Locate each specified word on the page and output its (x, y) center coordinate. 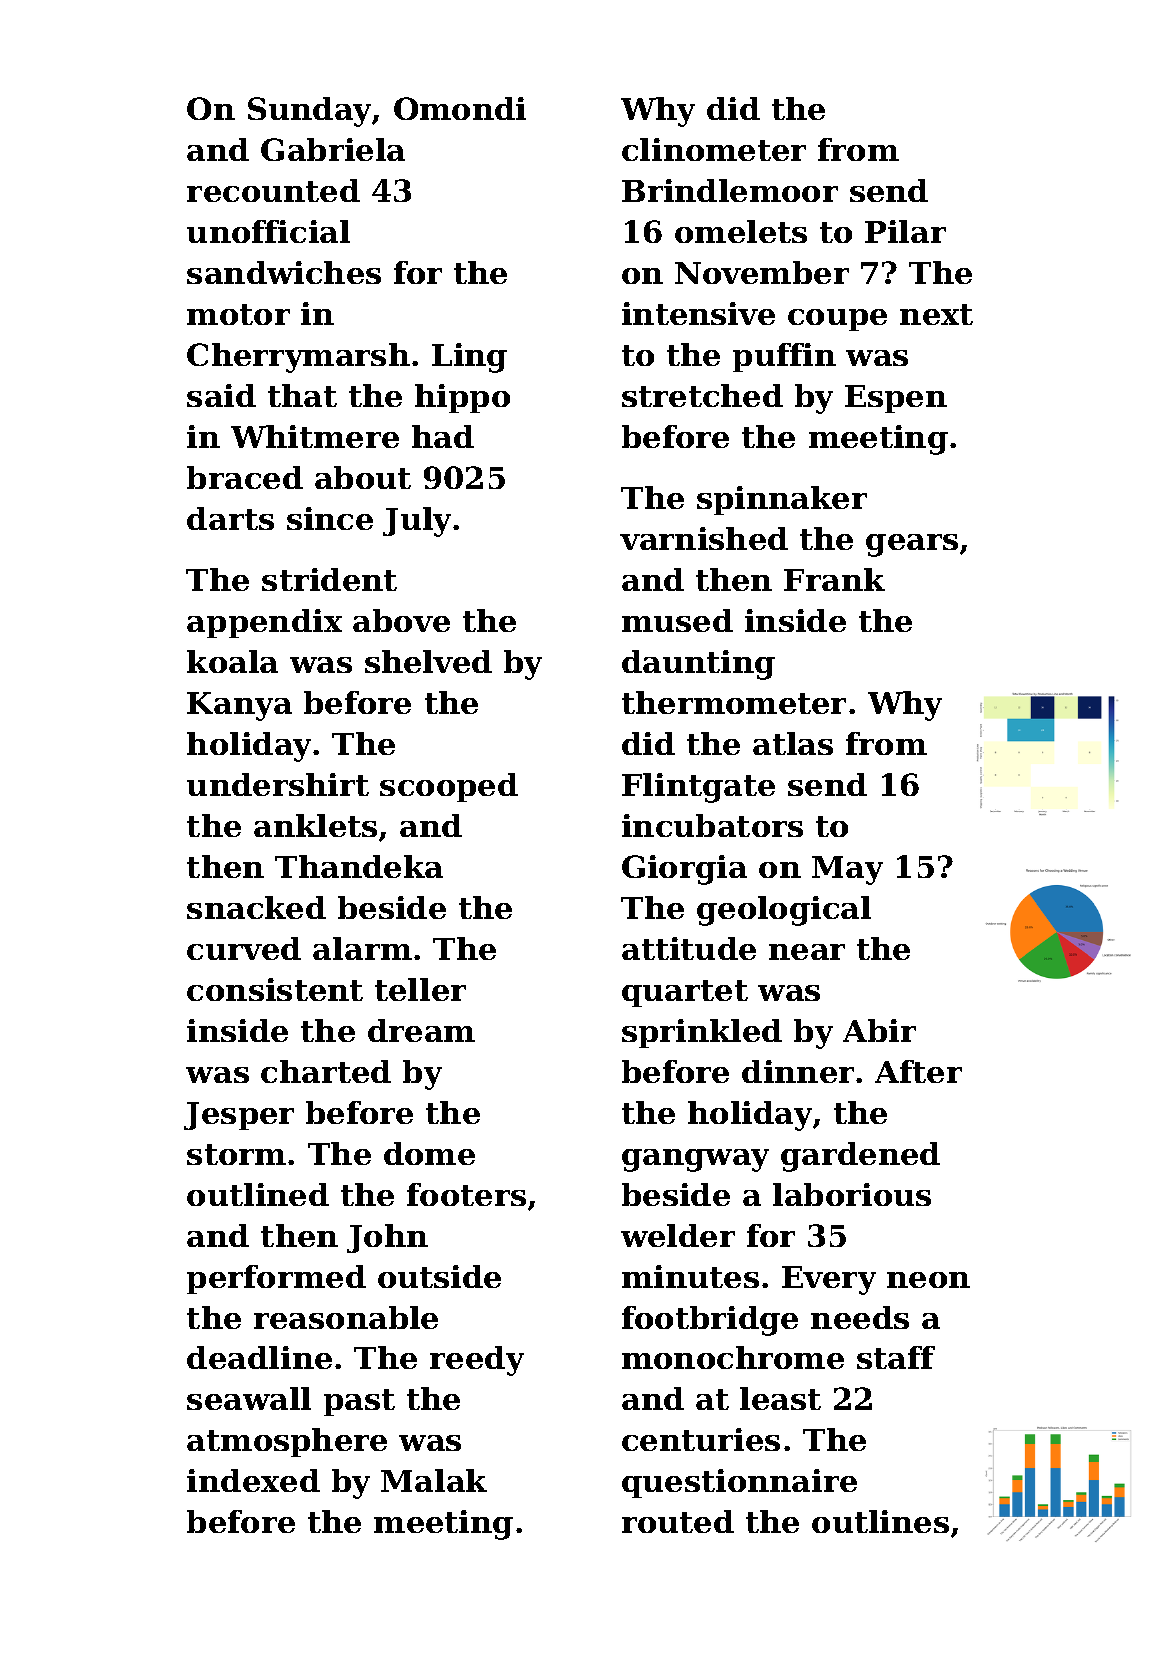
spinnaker (782, 500)
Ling (469, 358)
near (807, 952)
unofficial (268, 231)
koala (232, 661)
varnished (704, 538)
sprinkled (702, 1033)
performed (276, 1279)
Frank (834, 579)
